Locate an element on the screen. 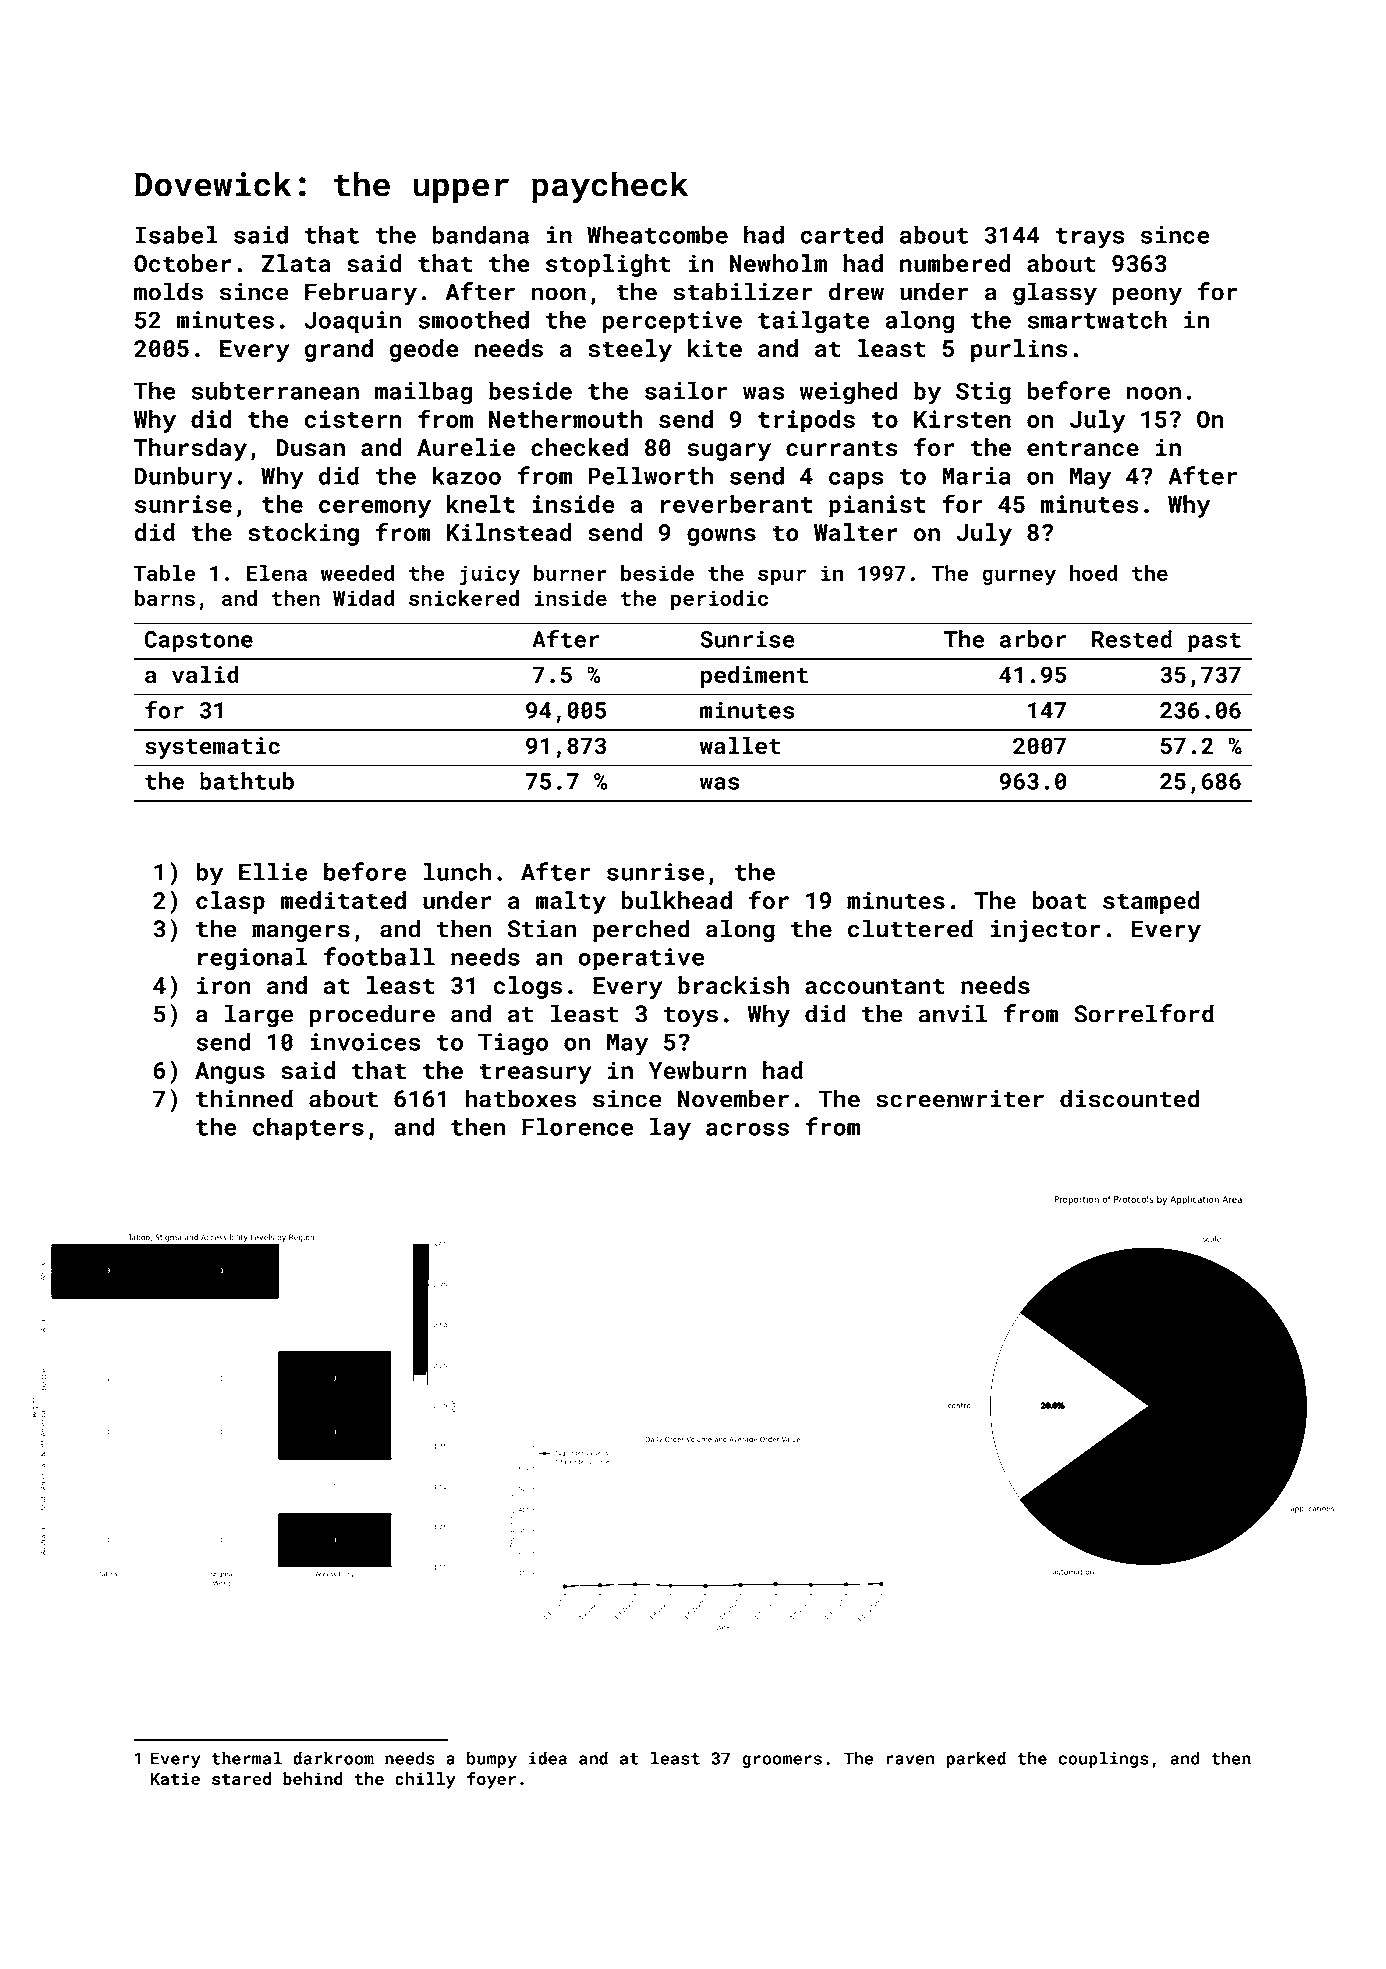 The image size is (1386, 1969). bathtub is located at coordinates (247, 781).
